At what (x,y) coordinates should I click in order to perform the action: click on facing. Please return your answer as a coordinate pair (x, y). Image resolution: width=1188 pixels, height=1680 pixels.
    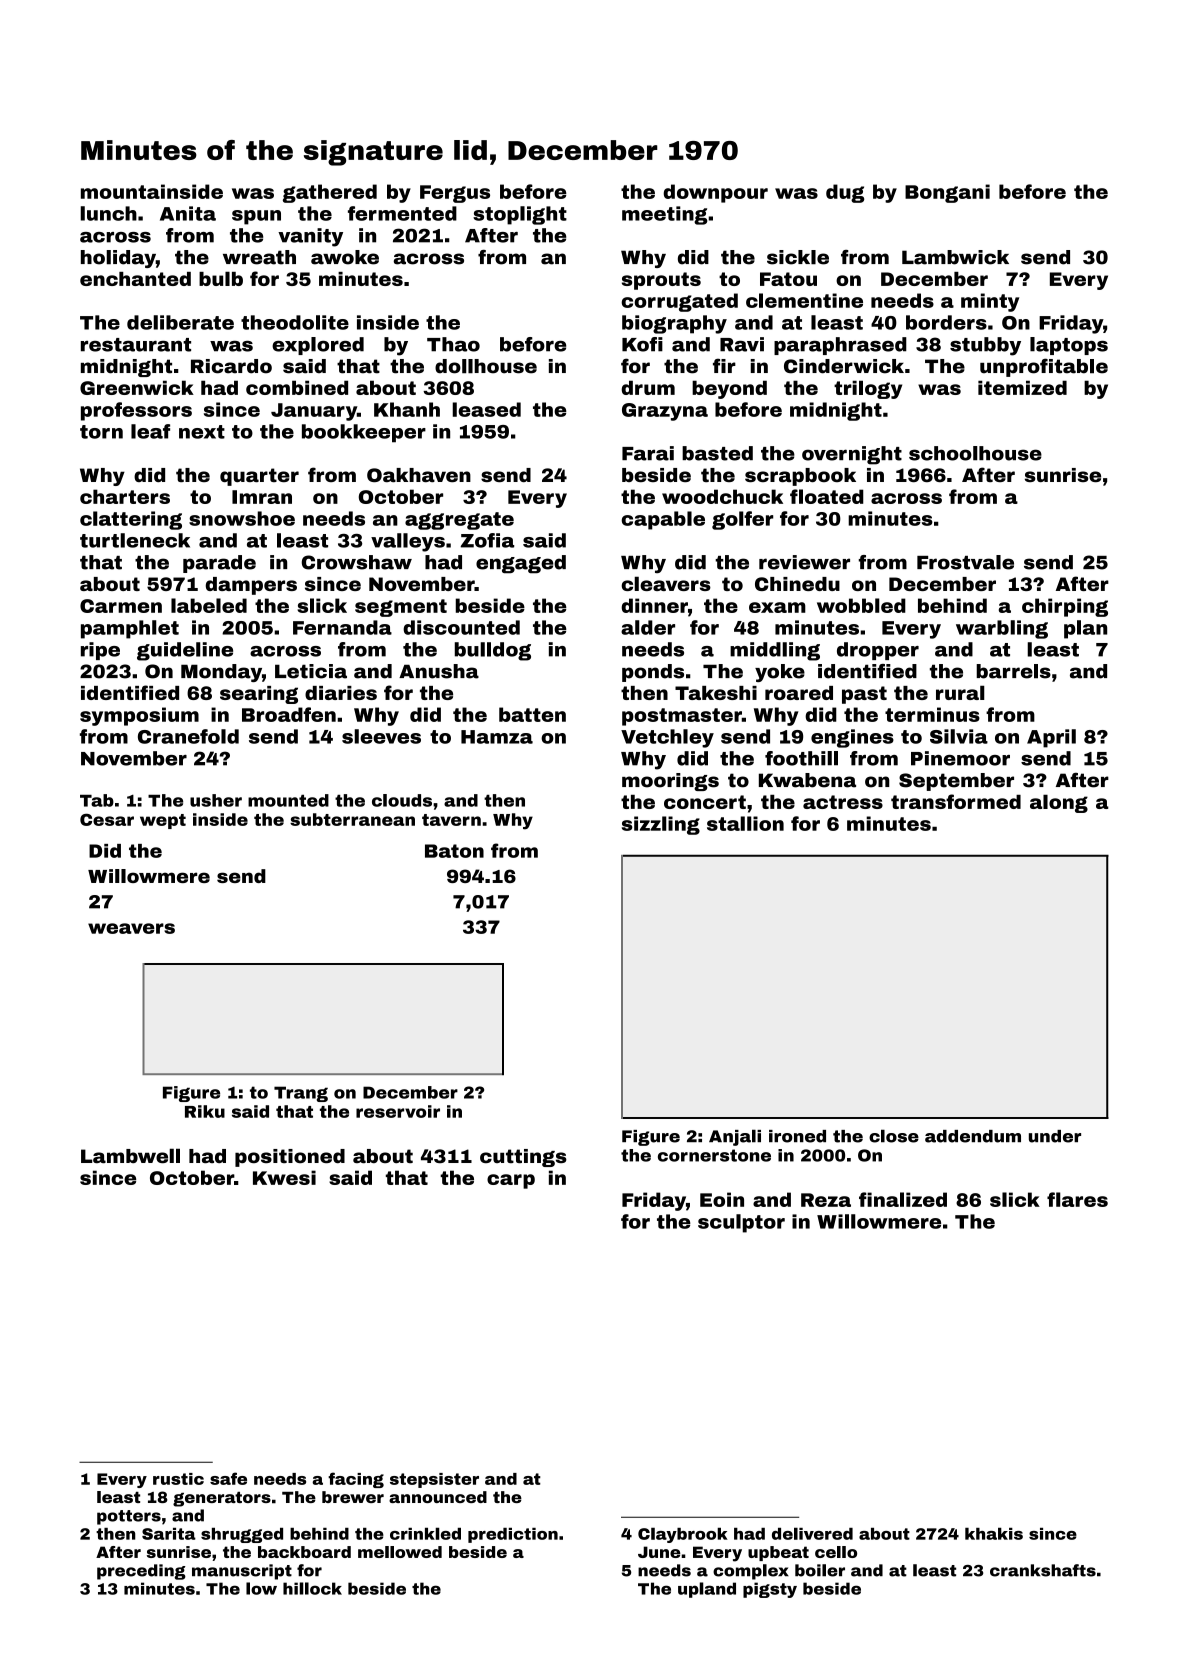
    Looking at the image, I should click on (356, 1480).
